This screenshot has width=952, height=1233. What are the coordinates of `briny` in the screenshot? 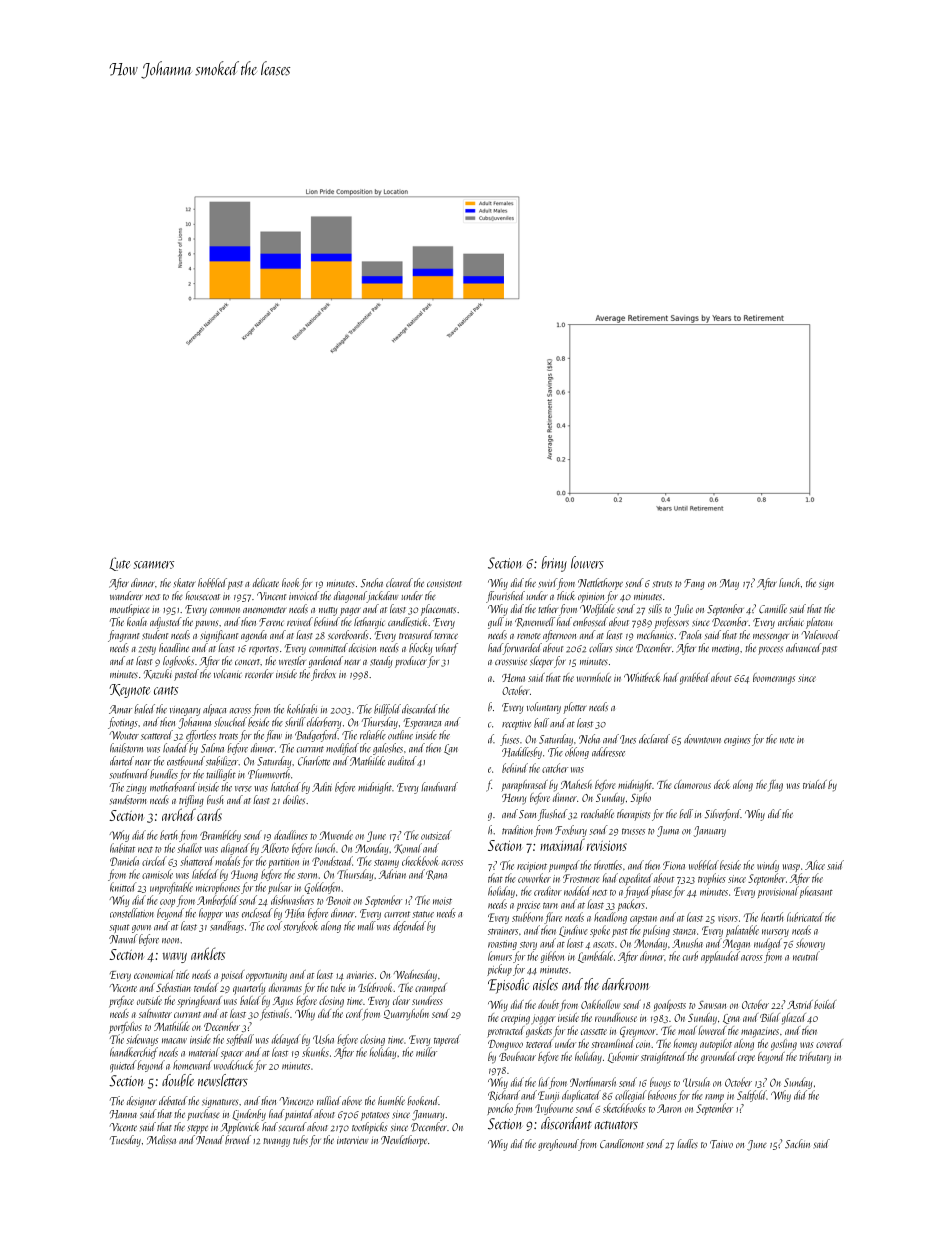 It's located at (554, 564).
